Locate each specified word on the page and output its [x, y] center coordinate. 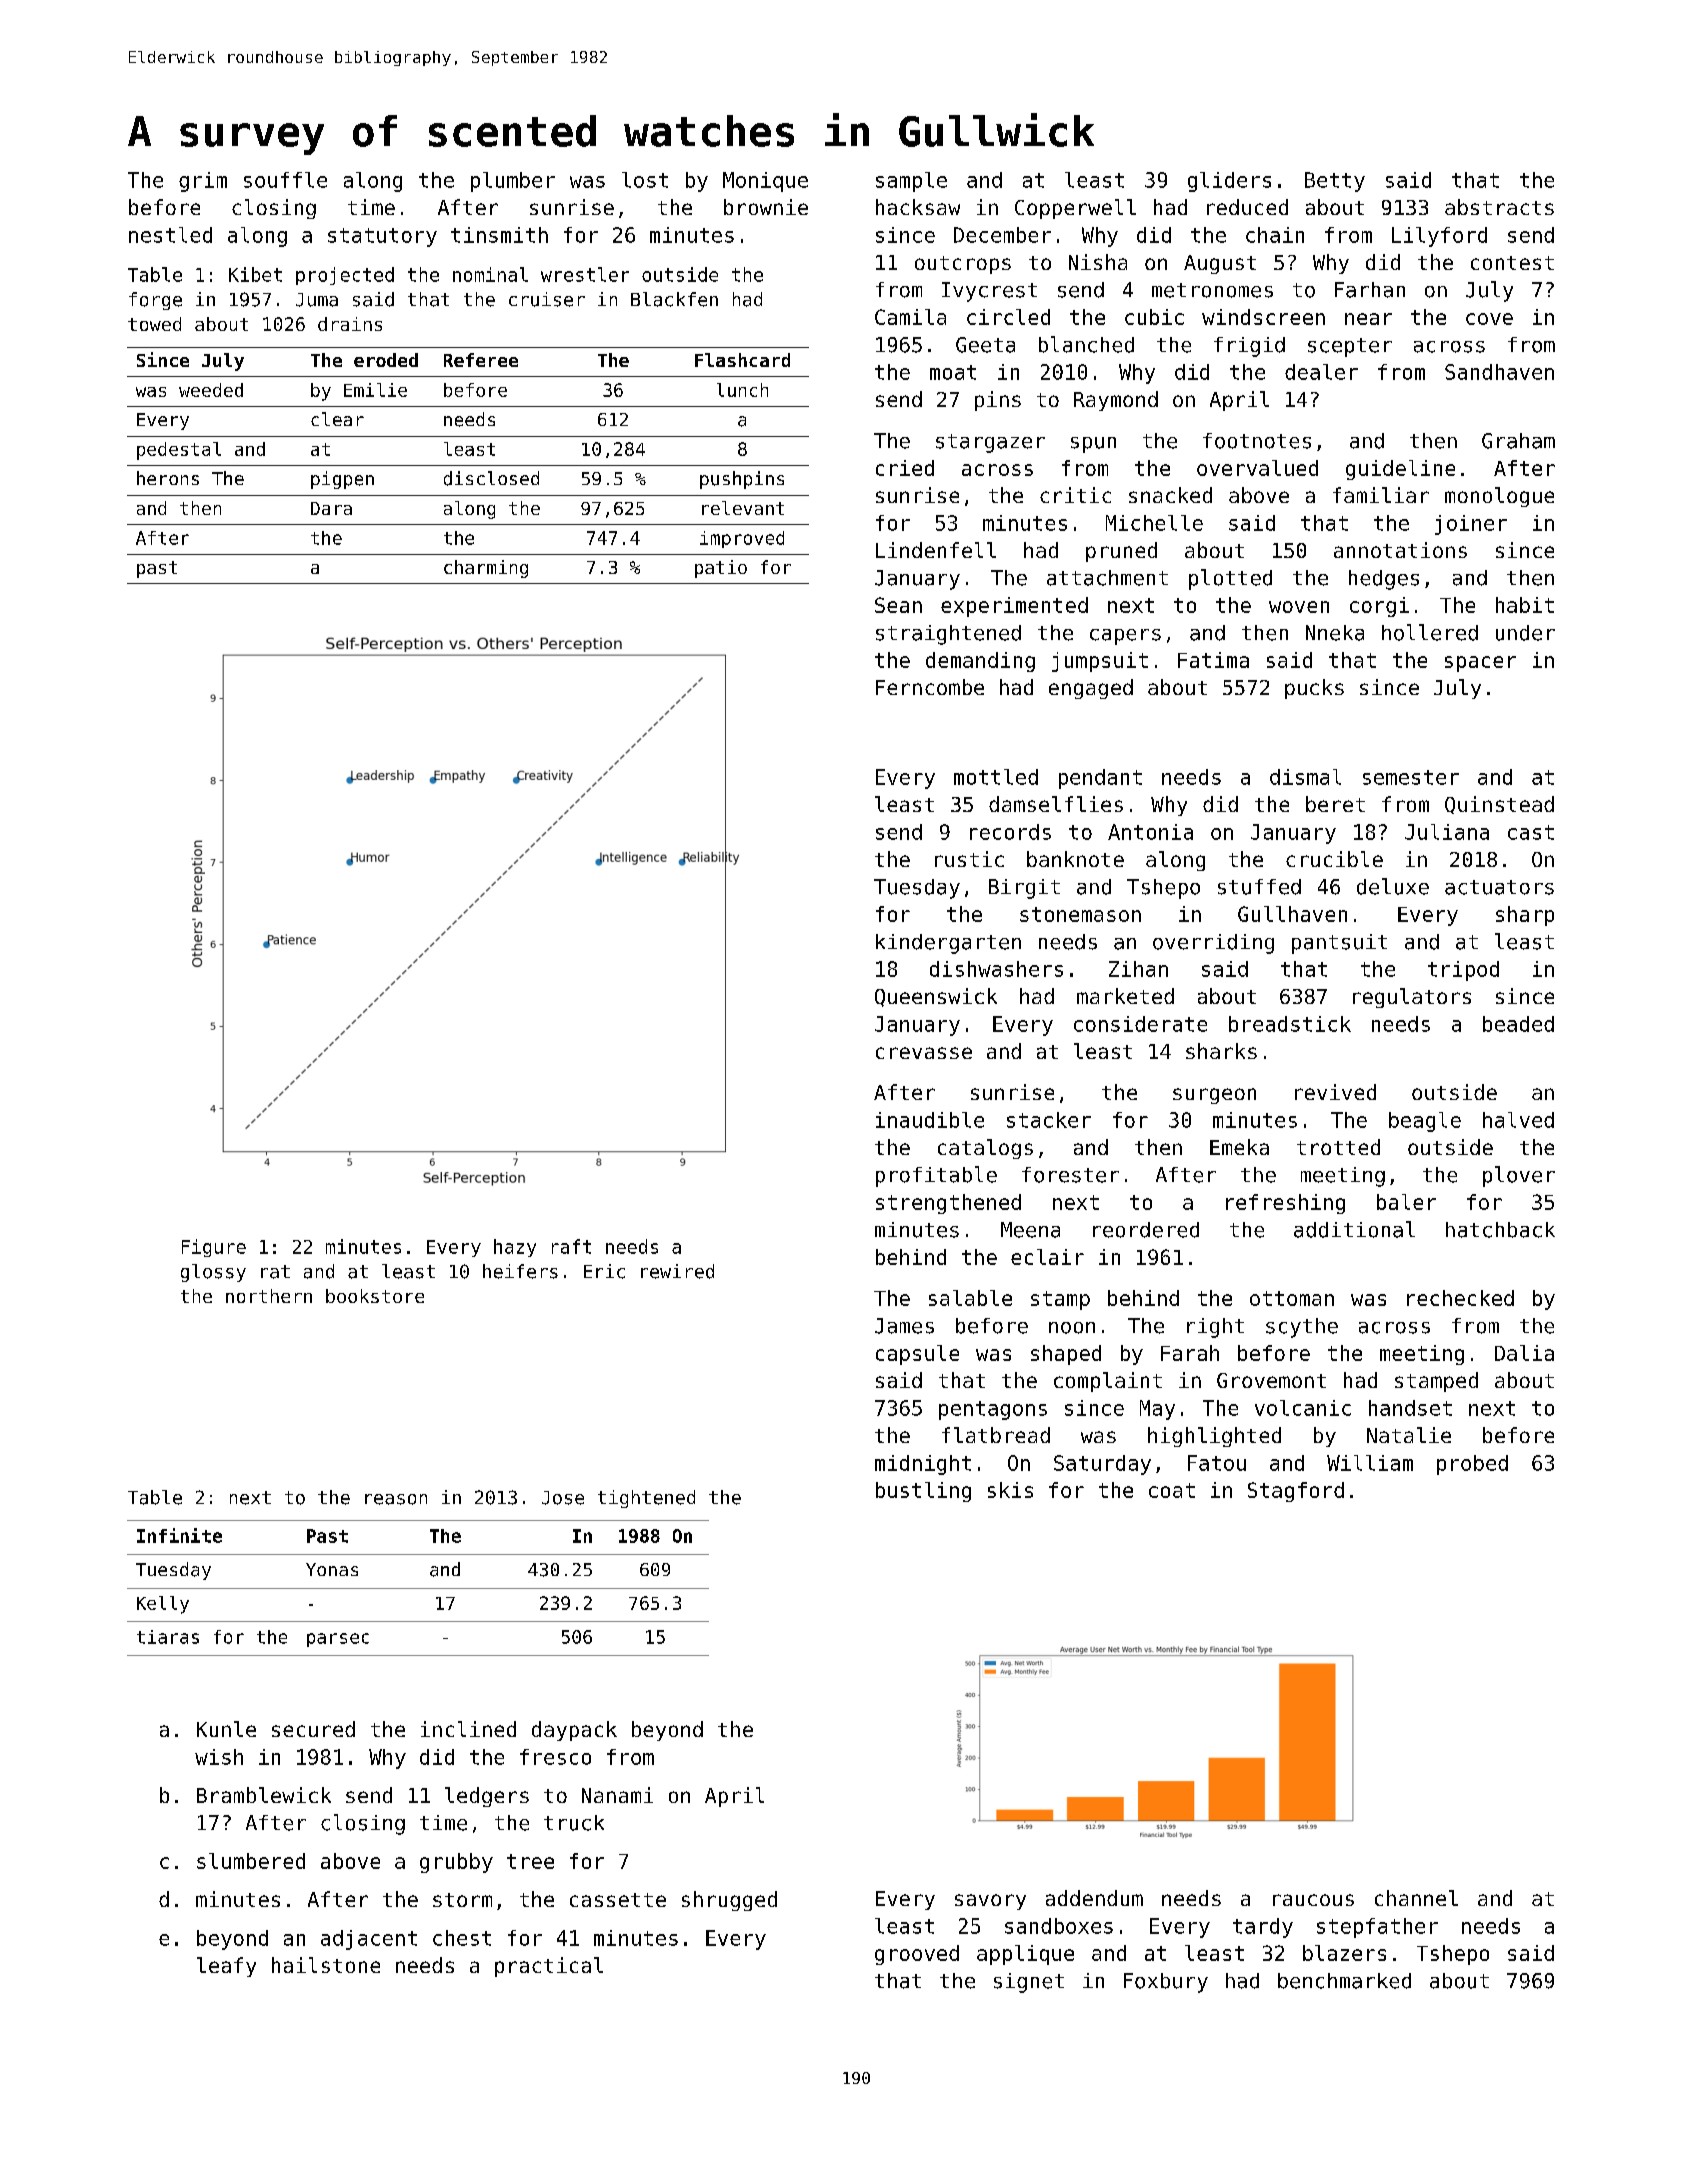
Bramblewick [264, 1795]
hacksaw [918, 207]
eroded [386, 360]
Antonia [1150, 832]
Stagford [1296, 1492]
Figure [214, 1248]
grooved [917, 1955]
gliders [1229, 182]
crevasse [924, 1053]
